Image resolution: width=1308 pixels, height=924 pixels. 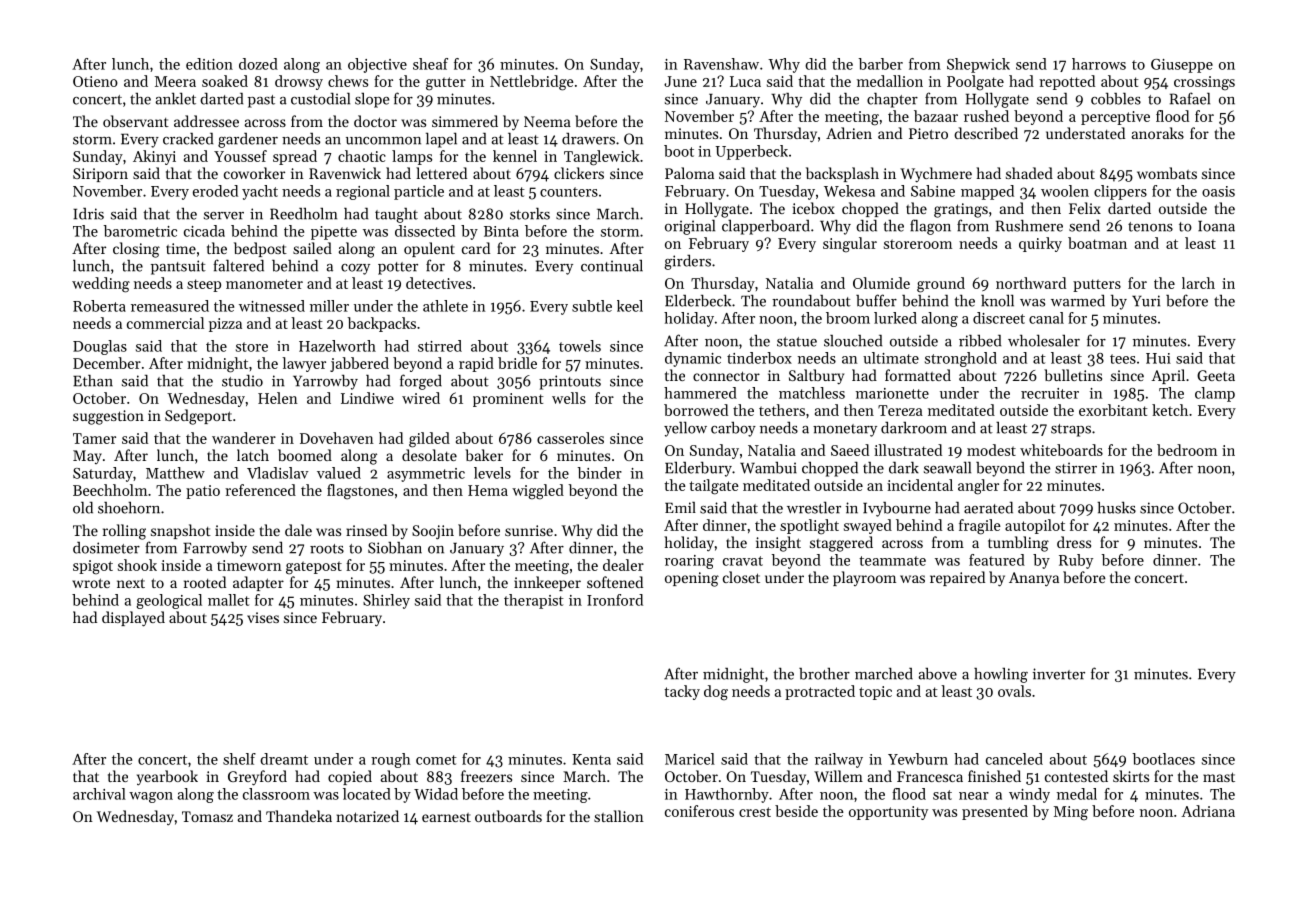 What do you see at coordinates (1204, 83) in the document?
I see `crossings` at bounding box center [1204, 83].
